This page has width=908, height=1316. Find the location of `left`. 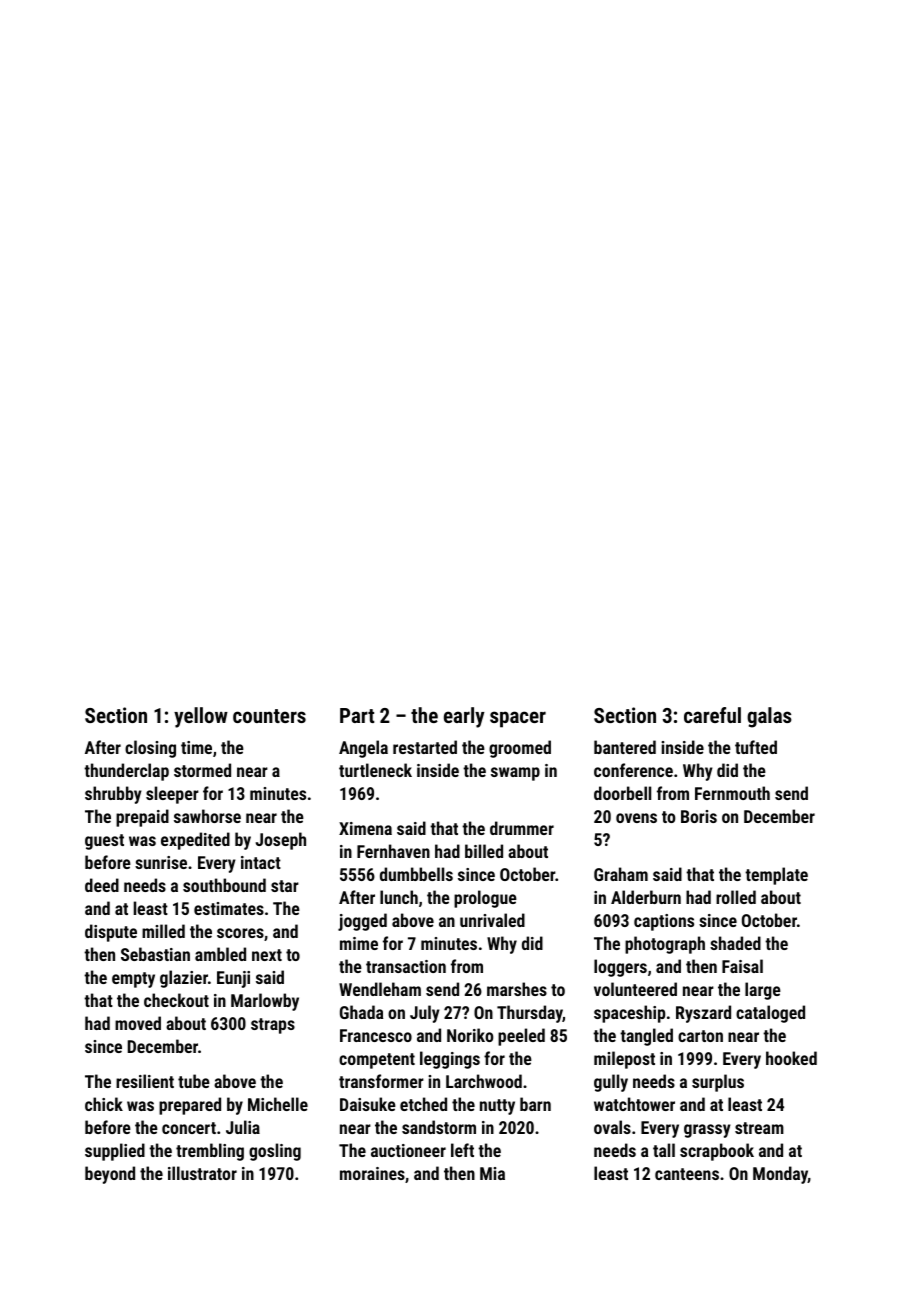

left is located at coordinates (462, 1150).
